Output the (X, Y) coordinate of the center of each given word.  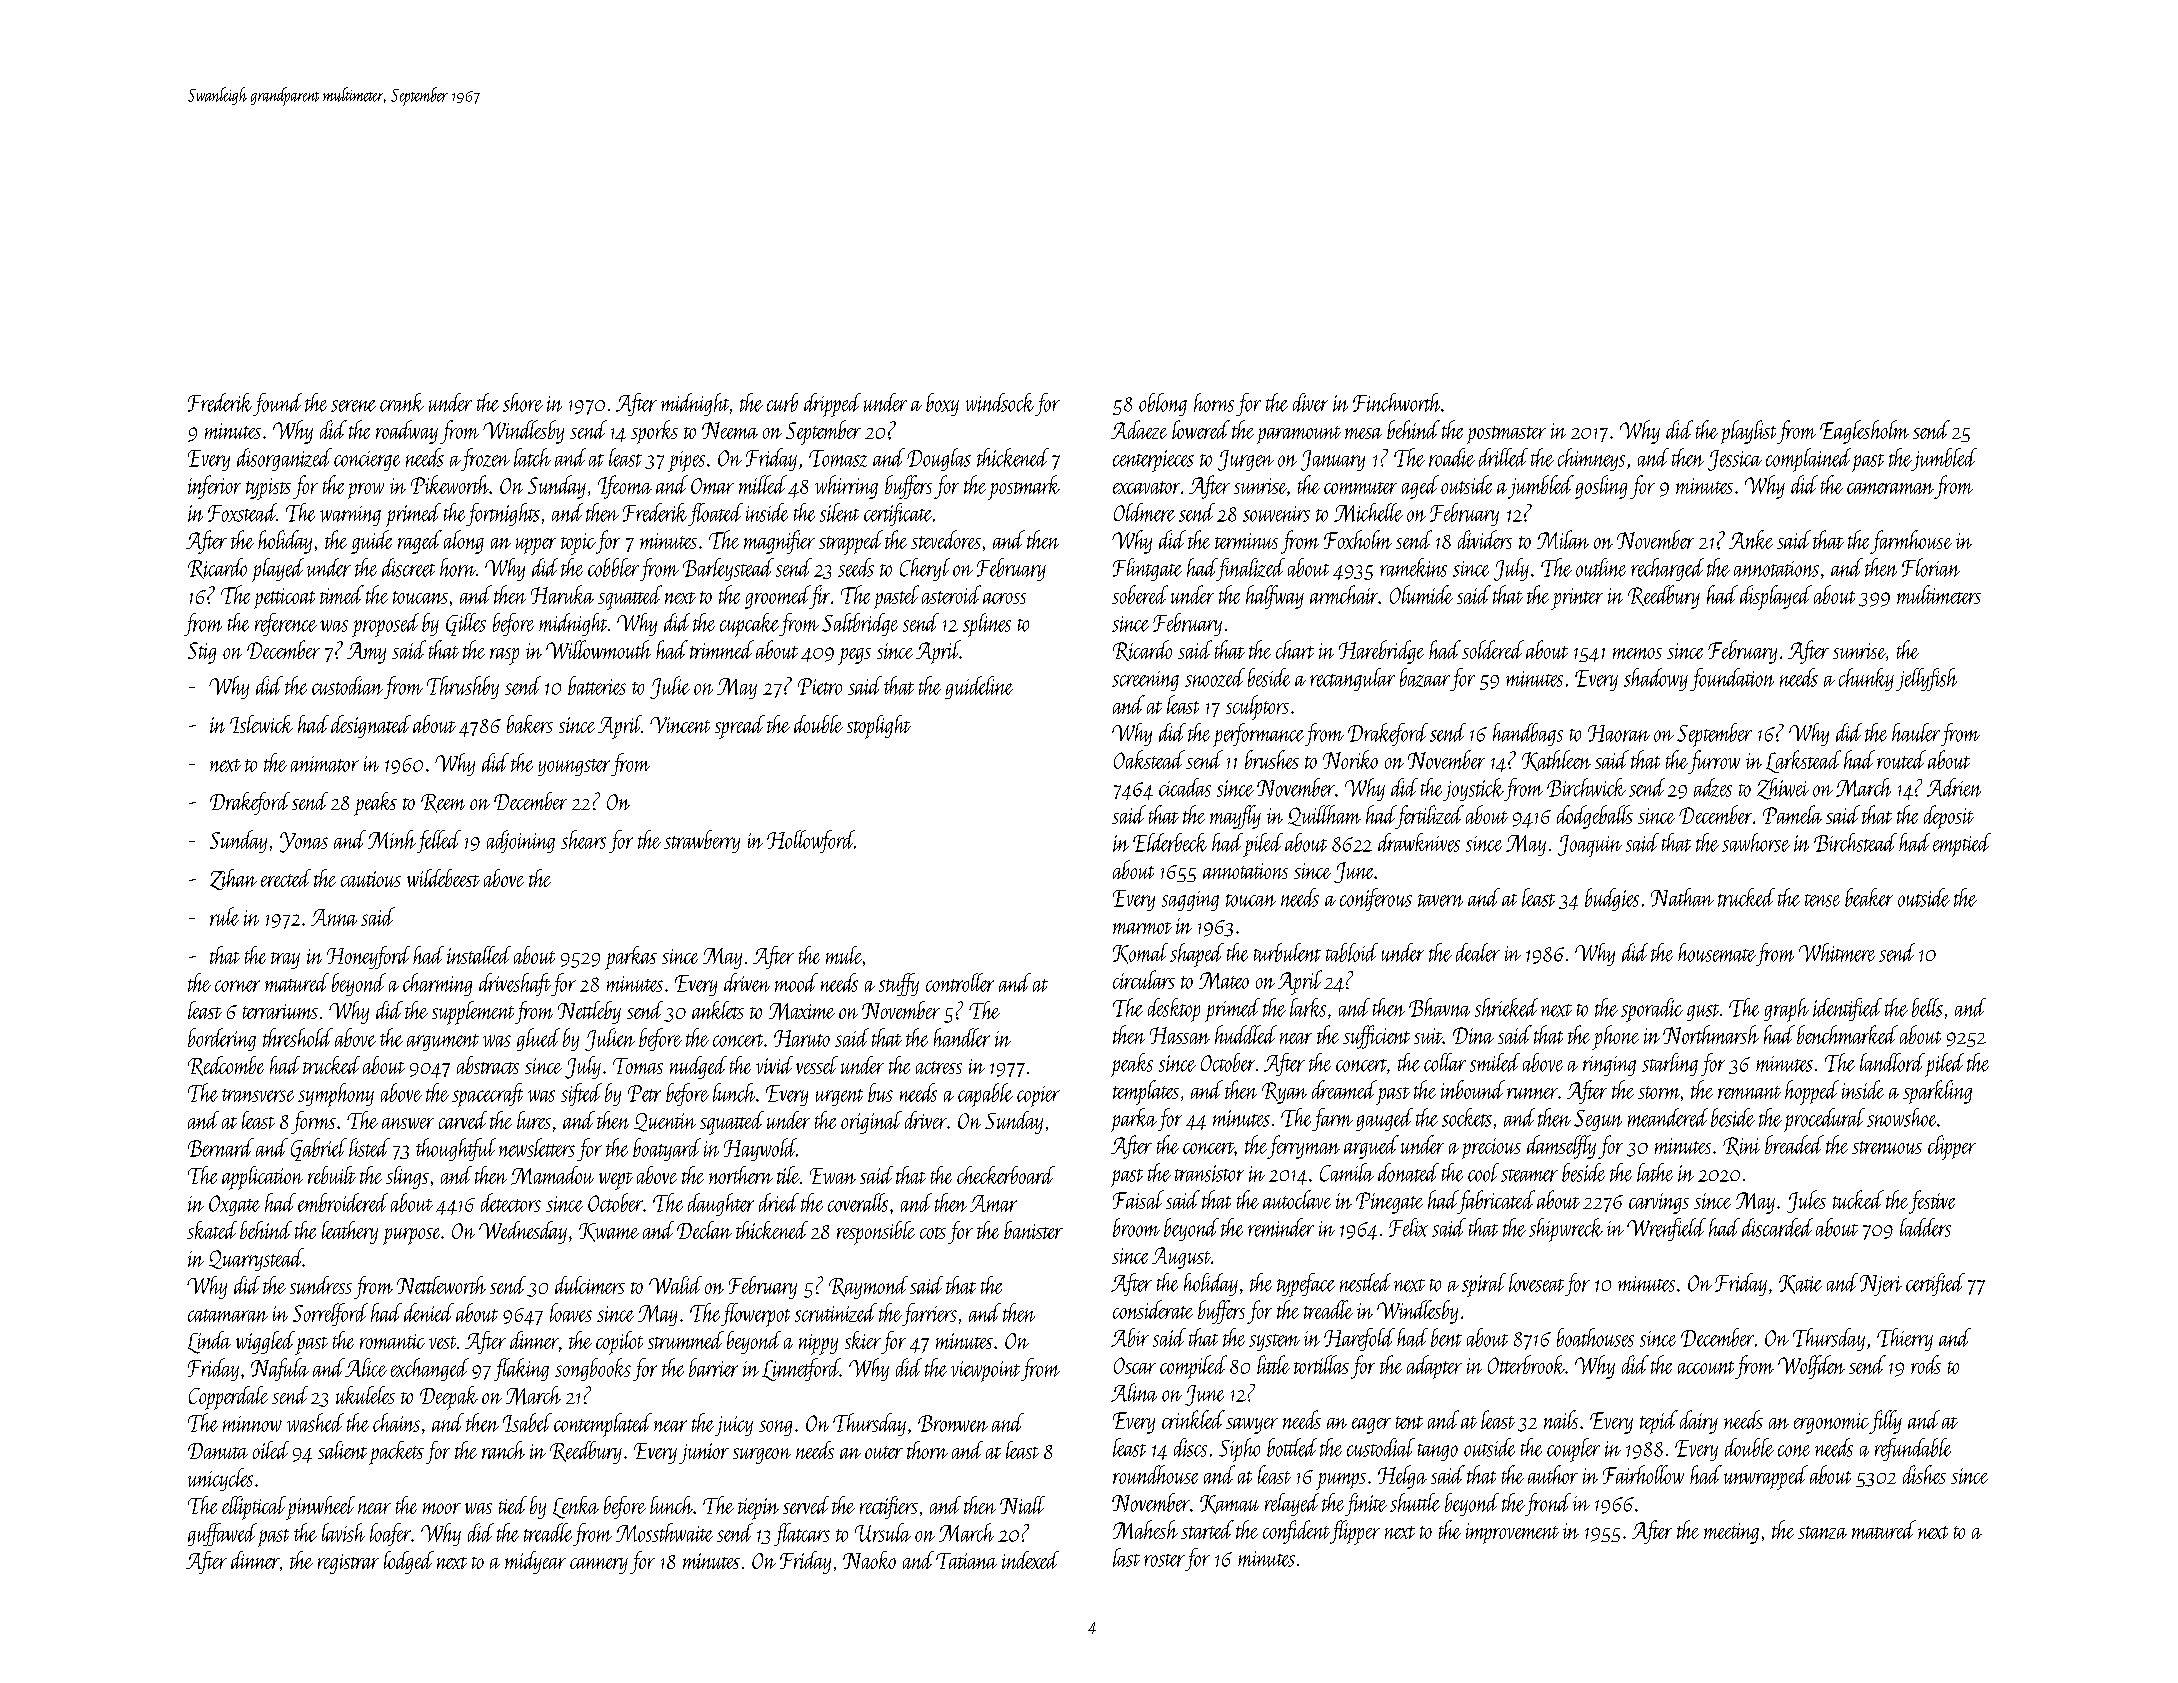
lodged (409, 1562)
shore (523, 402)
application (262, 1178)
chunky (1866, 679)
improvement (1512, 1533)
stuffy (899, 984)
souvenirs (1276, 514)
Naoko (869, 1560)
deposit (1949, 817)
